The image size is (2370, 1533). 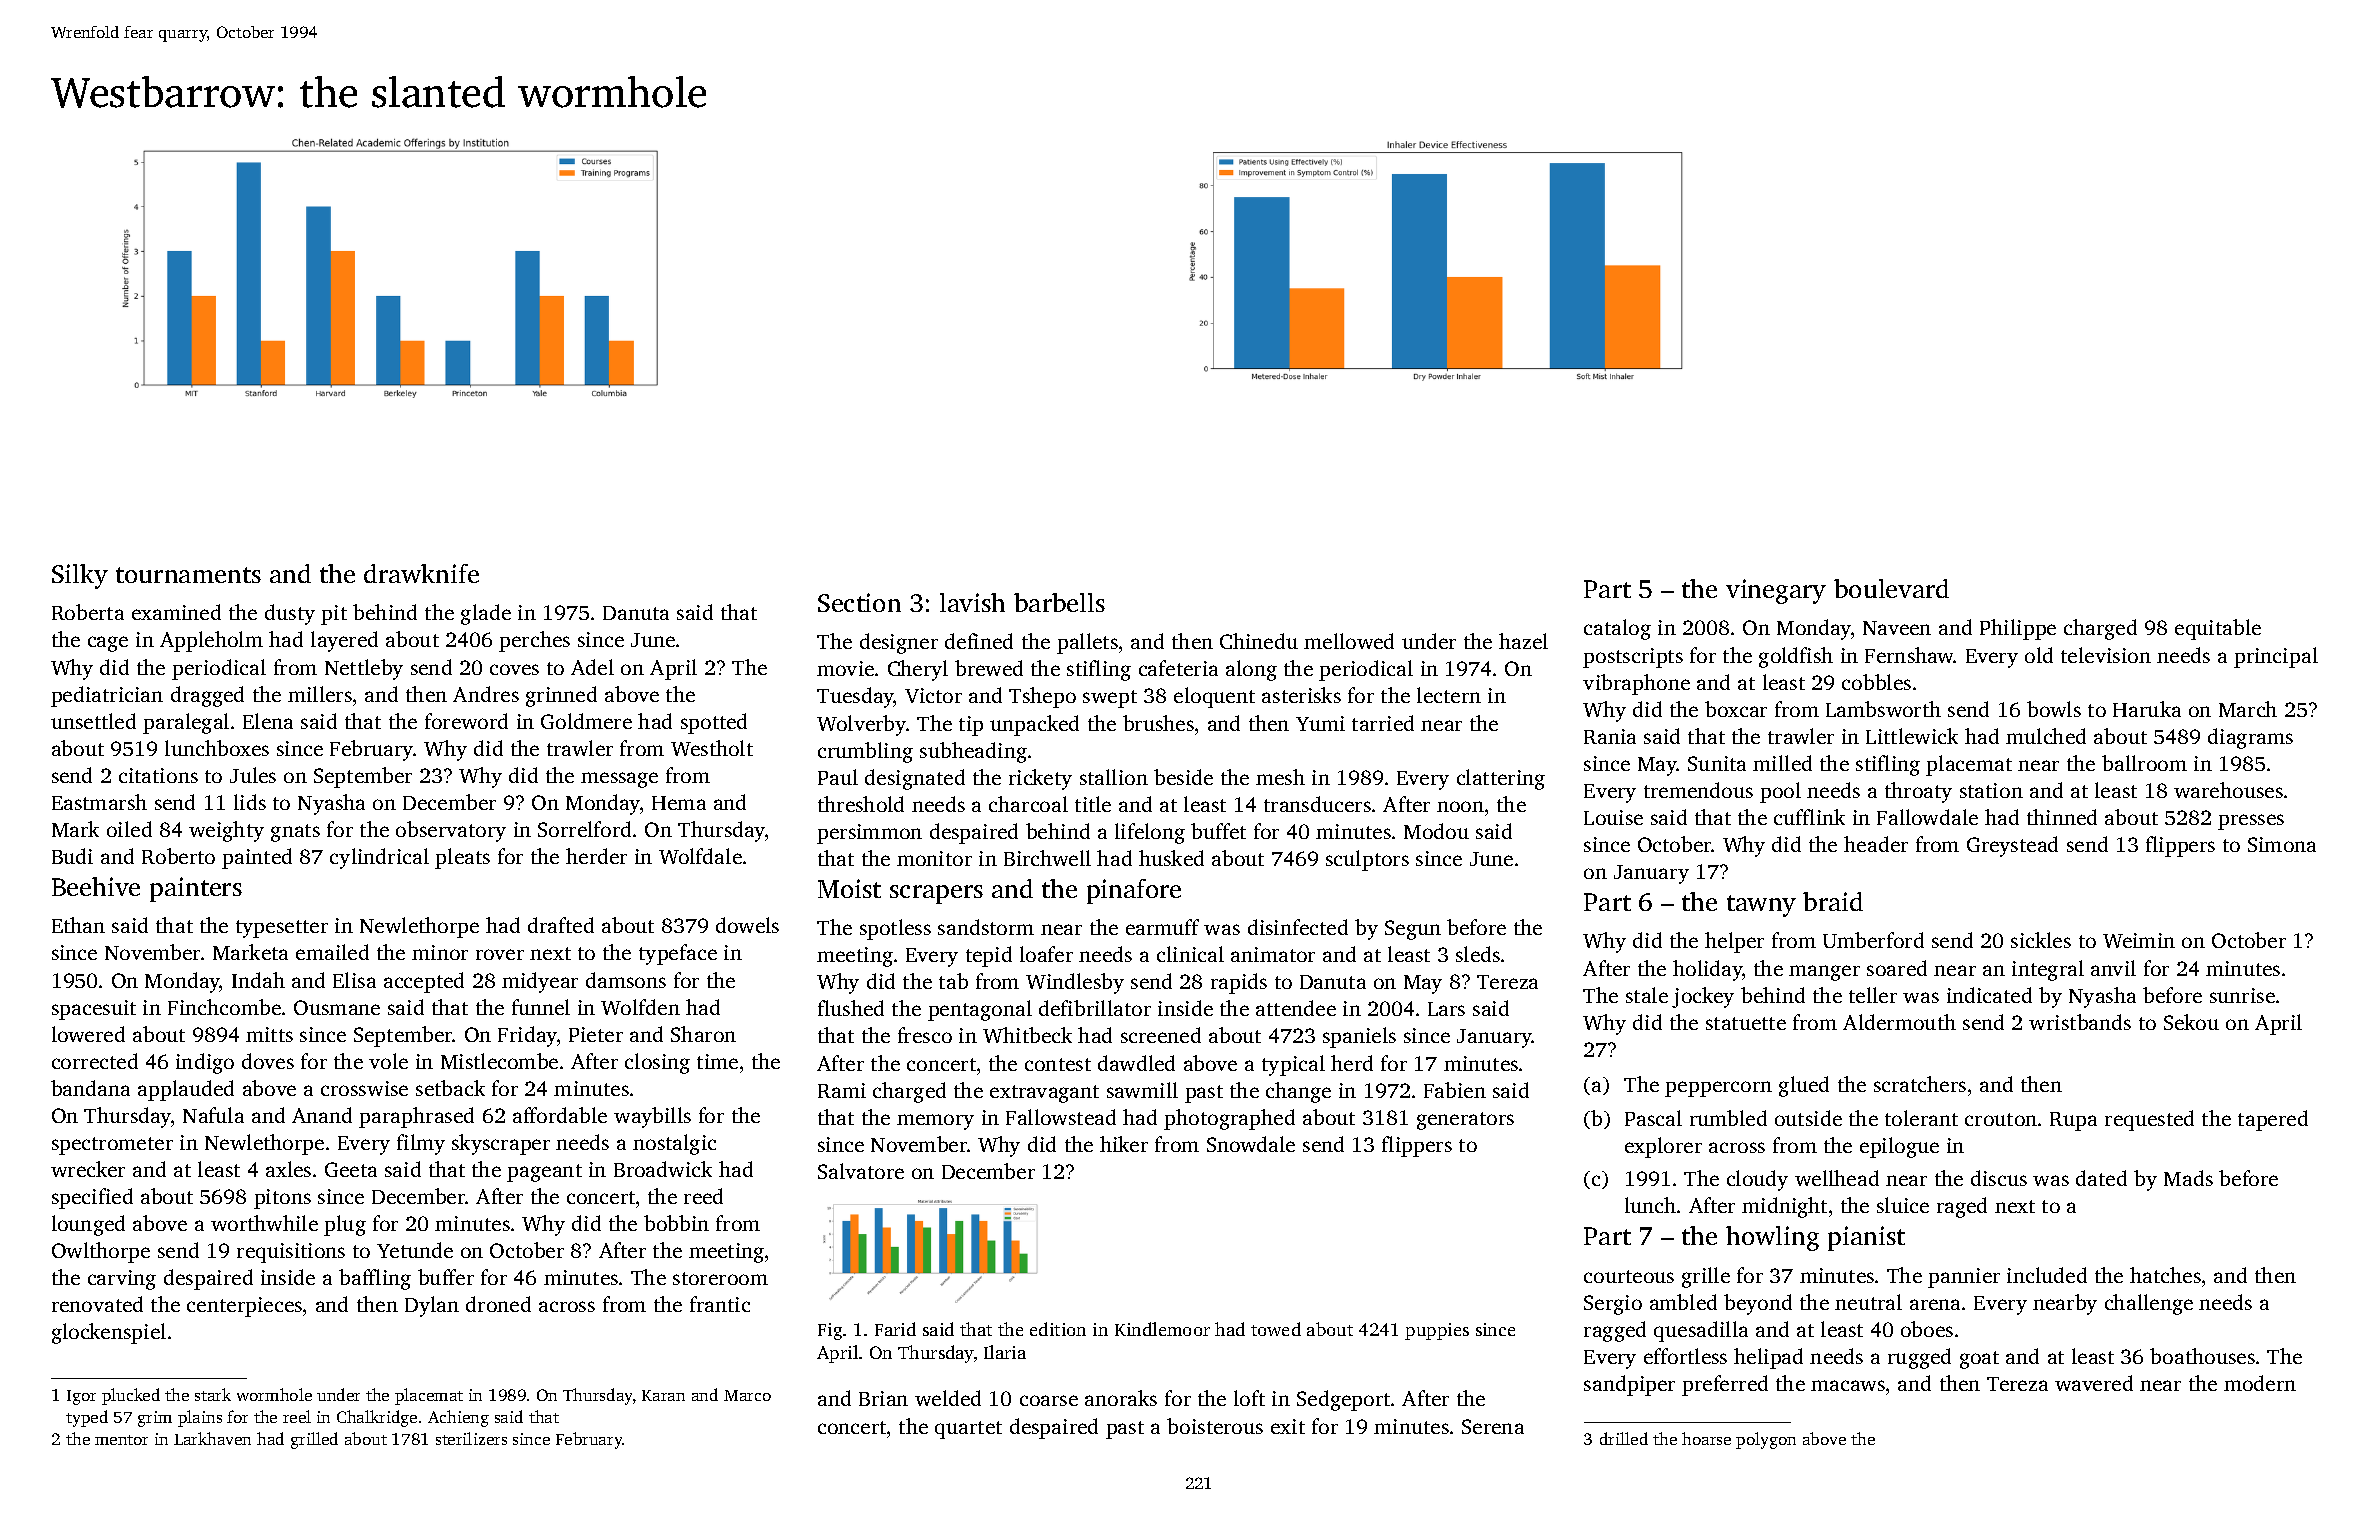 What do you see at coordinates (1891, 588) in the screenshot?
I see `boulevard` at bounding box center [1891, 588].
